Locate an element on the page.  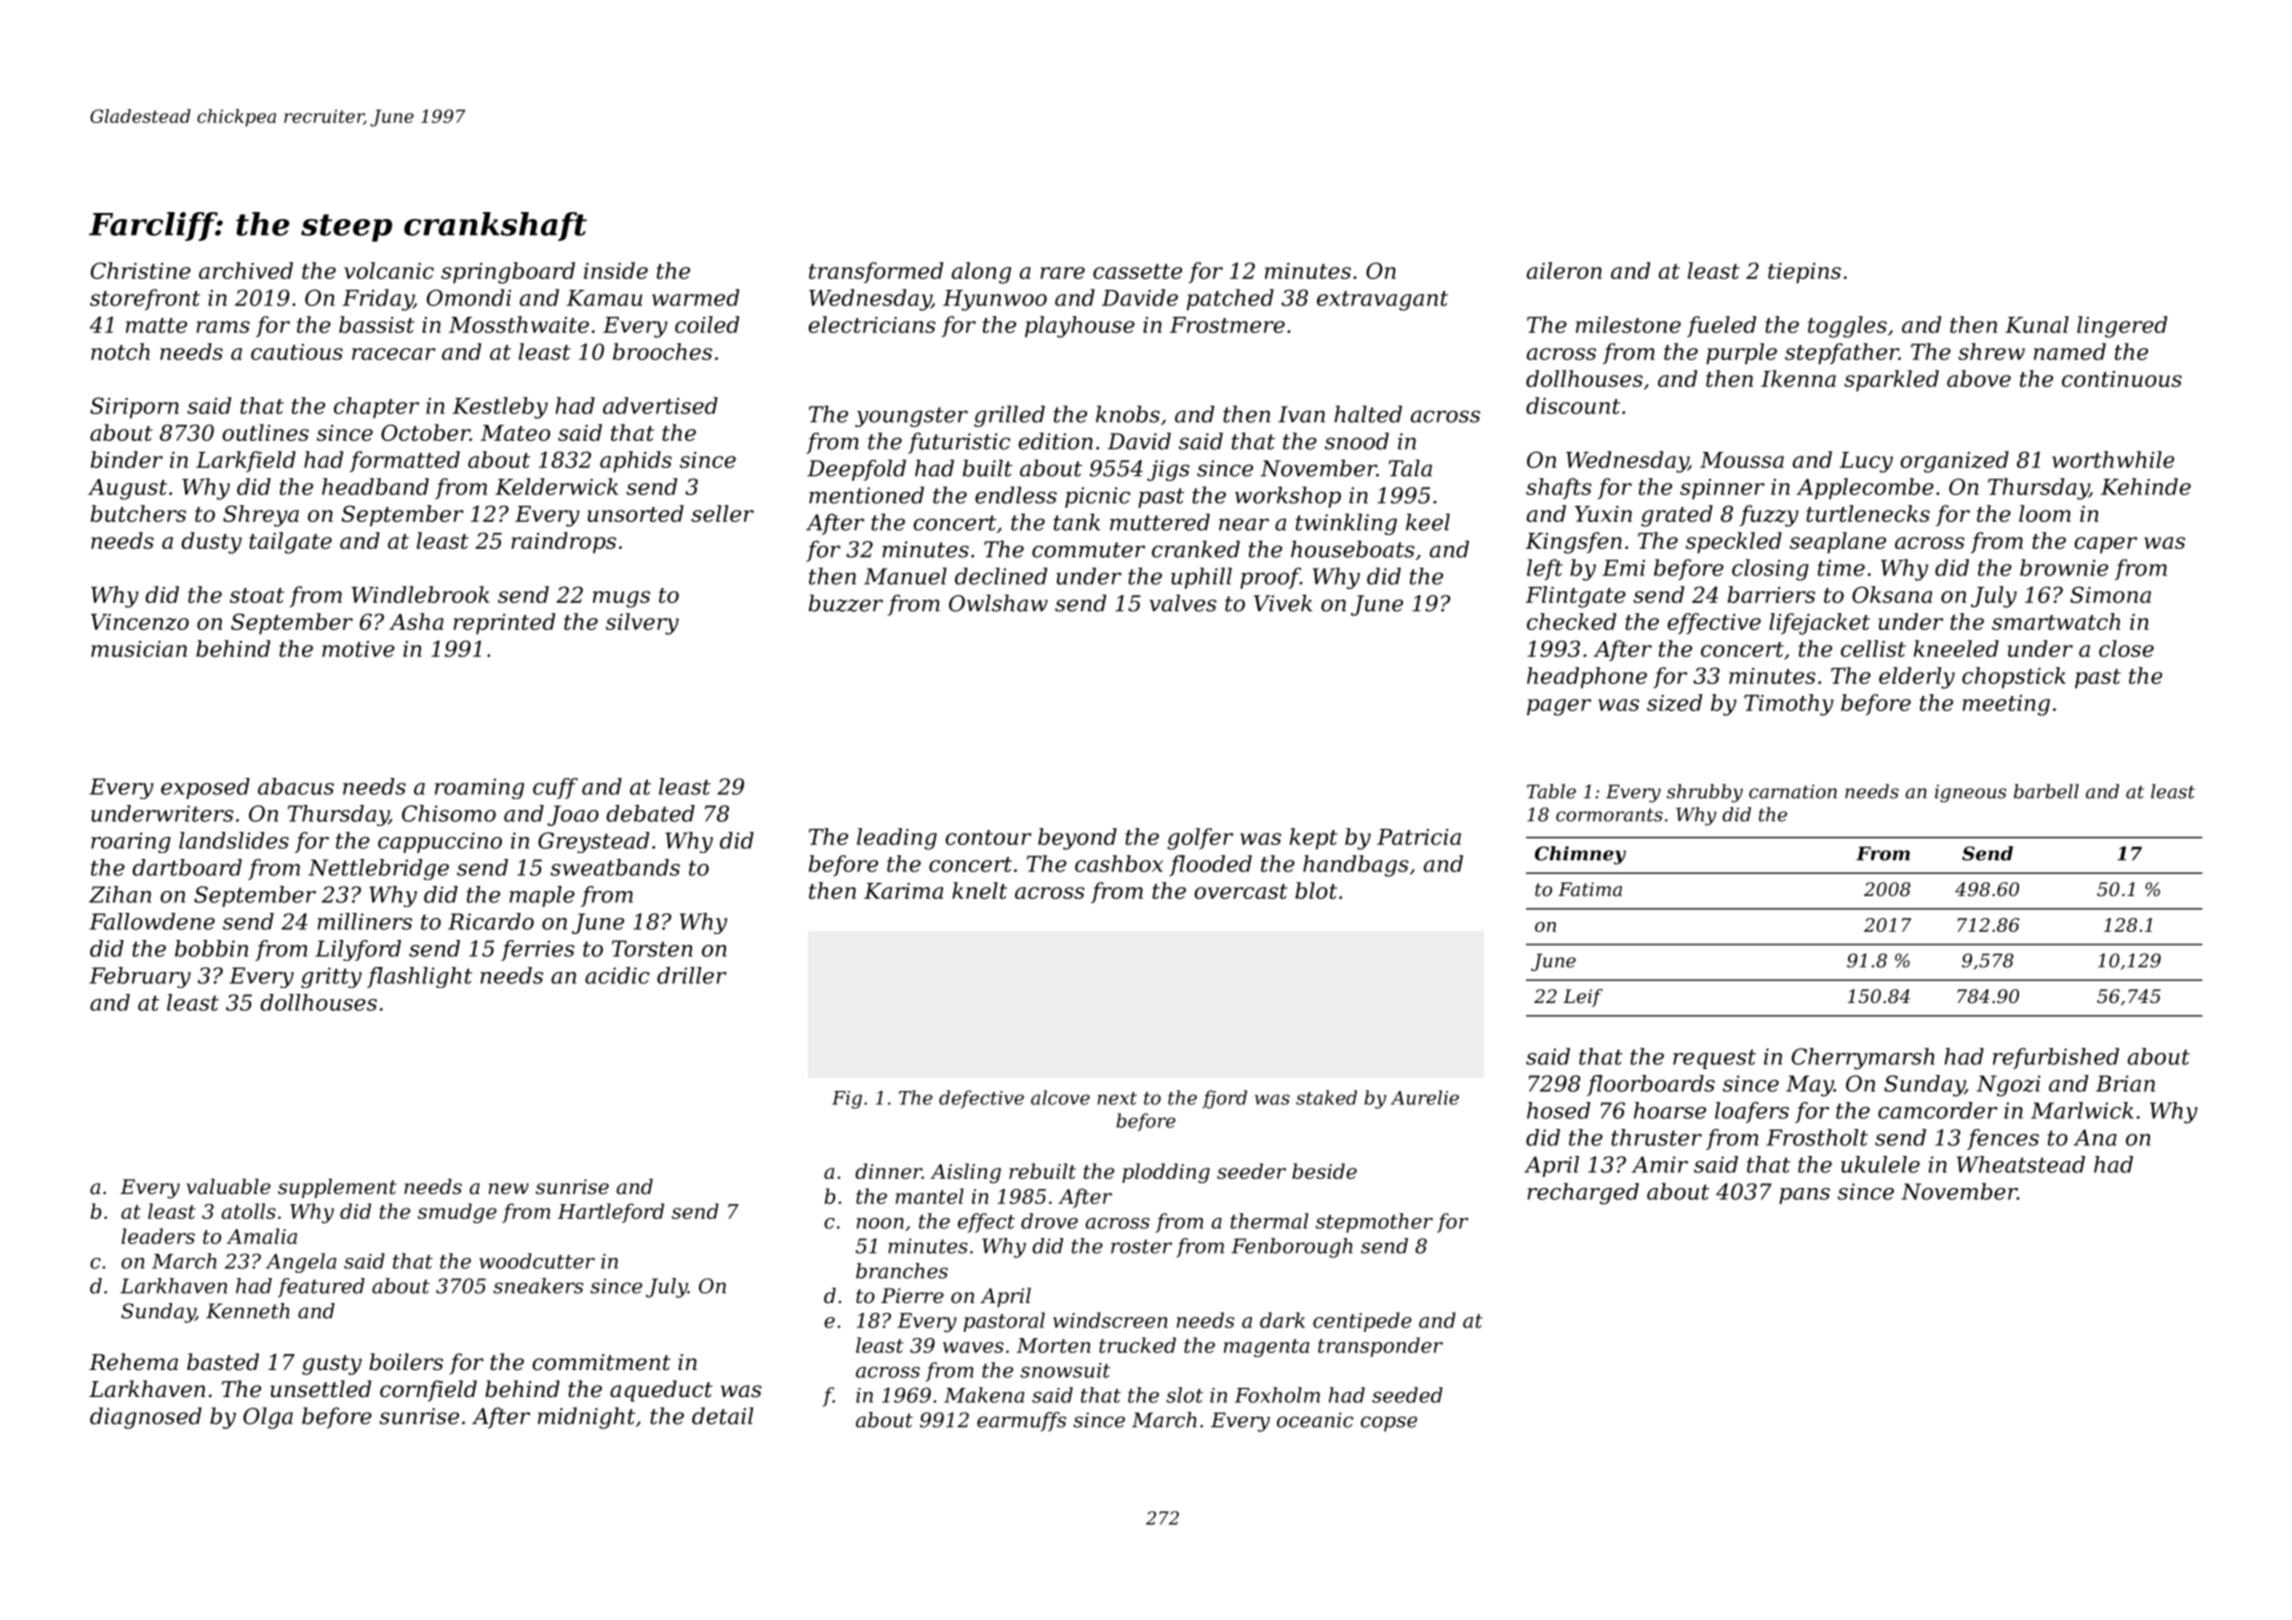
sneakers is located at coordinates (538, 1286).
